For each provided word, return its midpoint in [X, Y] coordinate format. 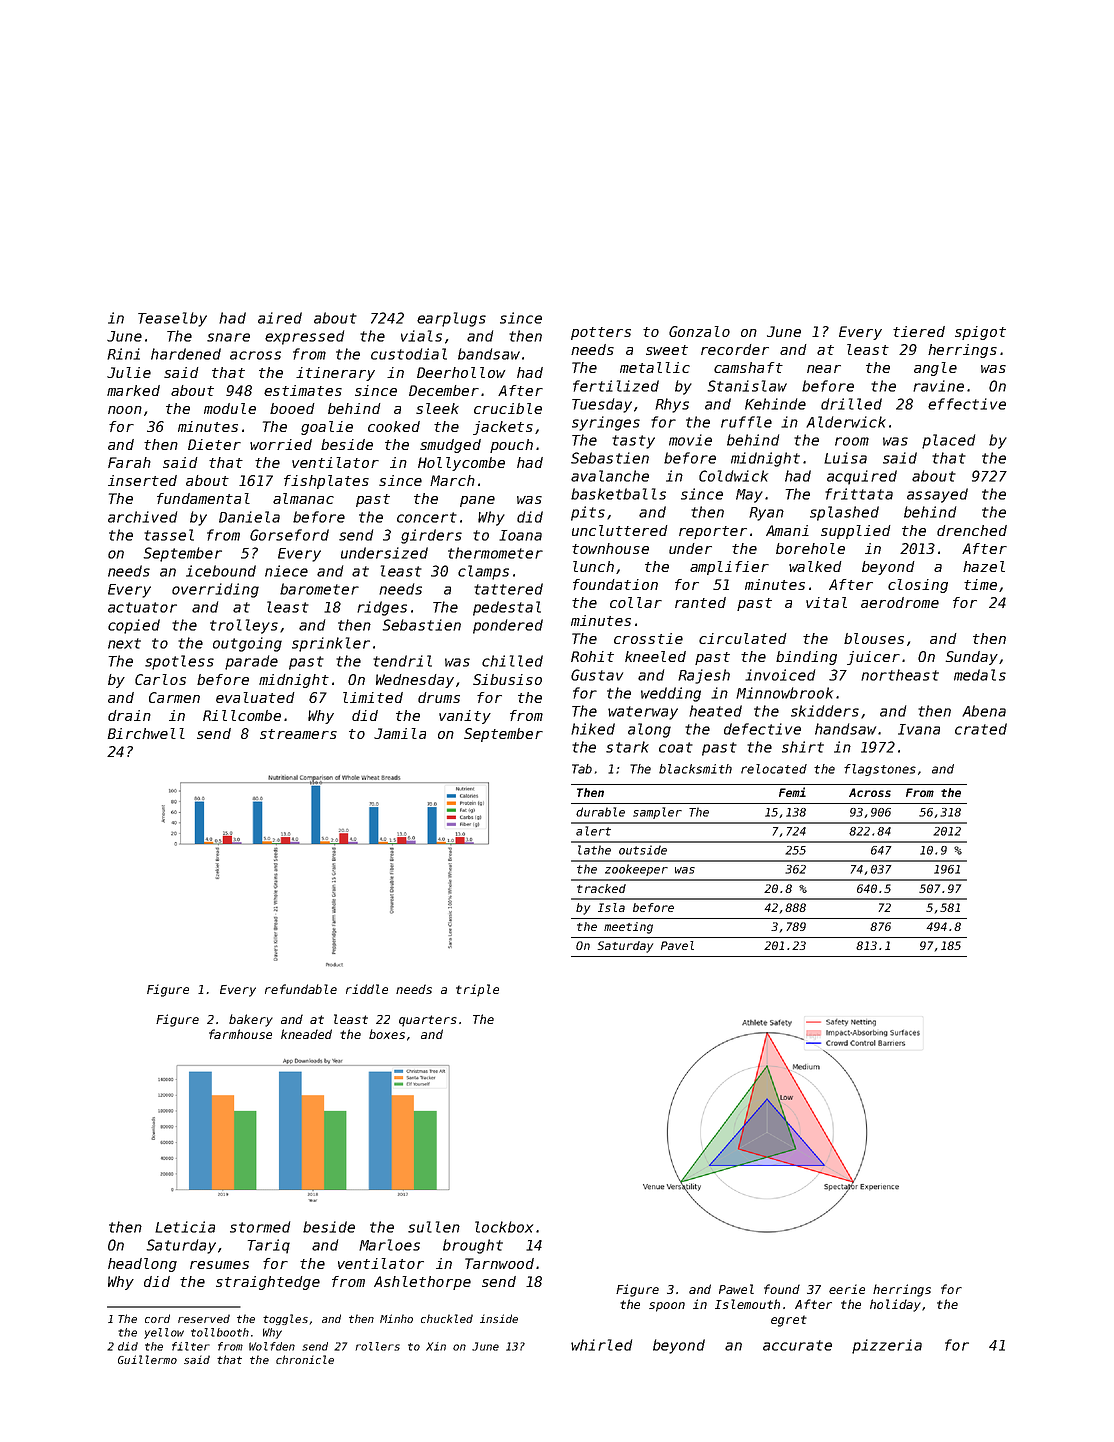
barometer [319, 589]
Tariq [269, 1246]
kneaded [306, 1034]
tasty [633, 442]
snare [228, 337]
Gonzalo [699, 331]
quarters [428, 1021]
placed [948, 441]
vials [421, 336]
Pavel [677, 945]
